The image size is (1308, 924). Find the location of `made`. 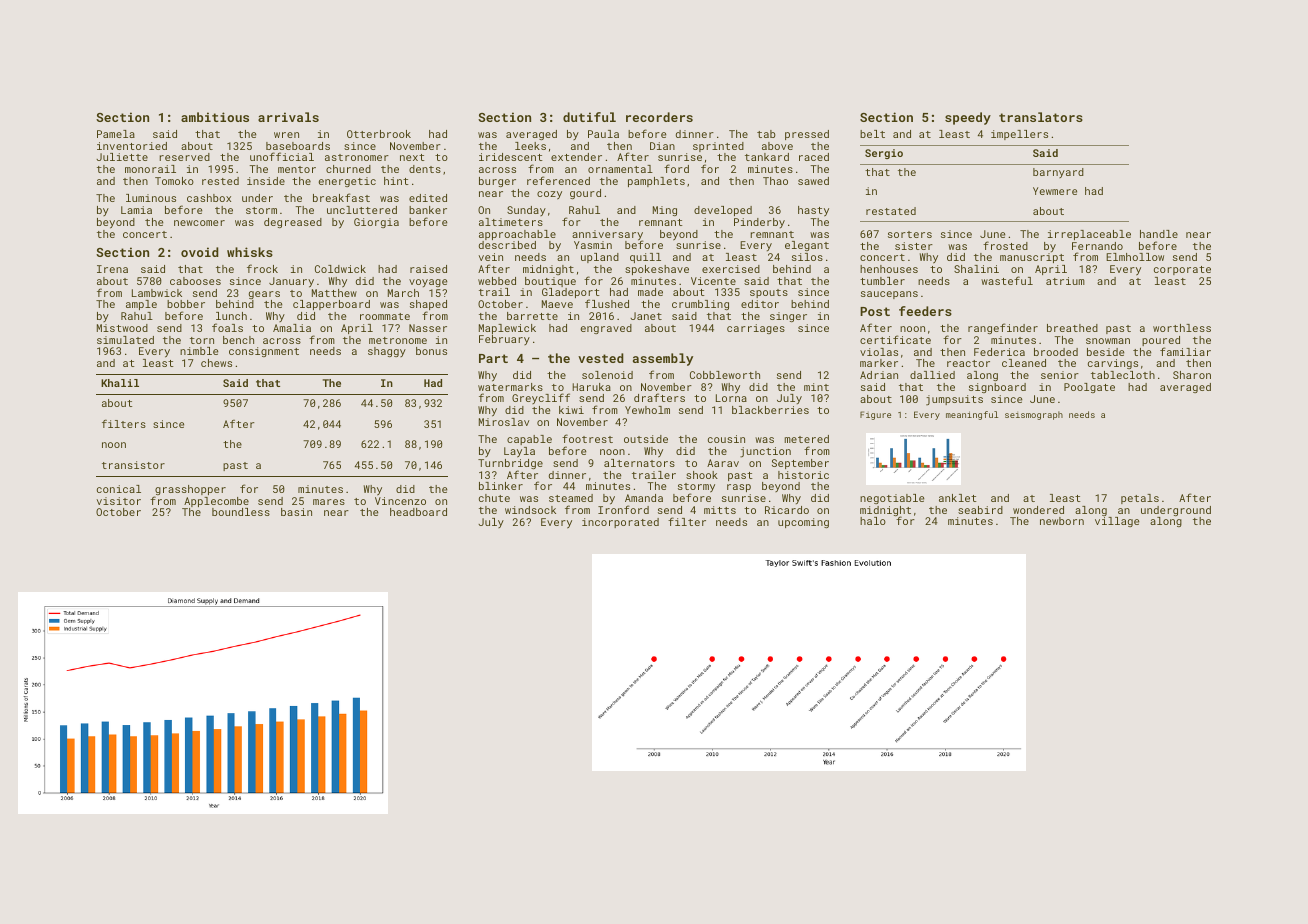

made is located at coordinates (650, 292).
